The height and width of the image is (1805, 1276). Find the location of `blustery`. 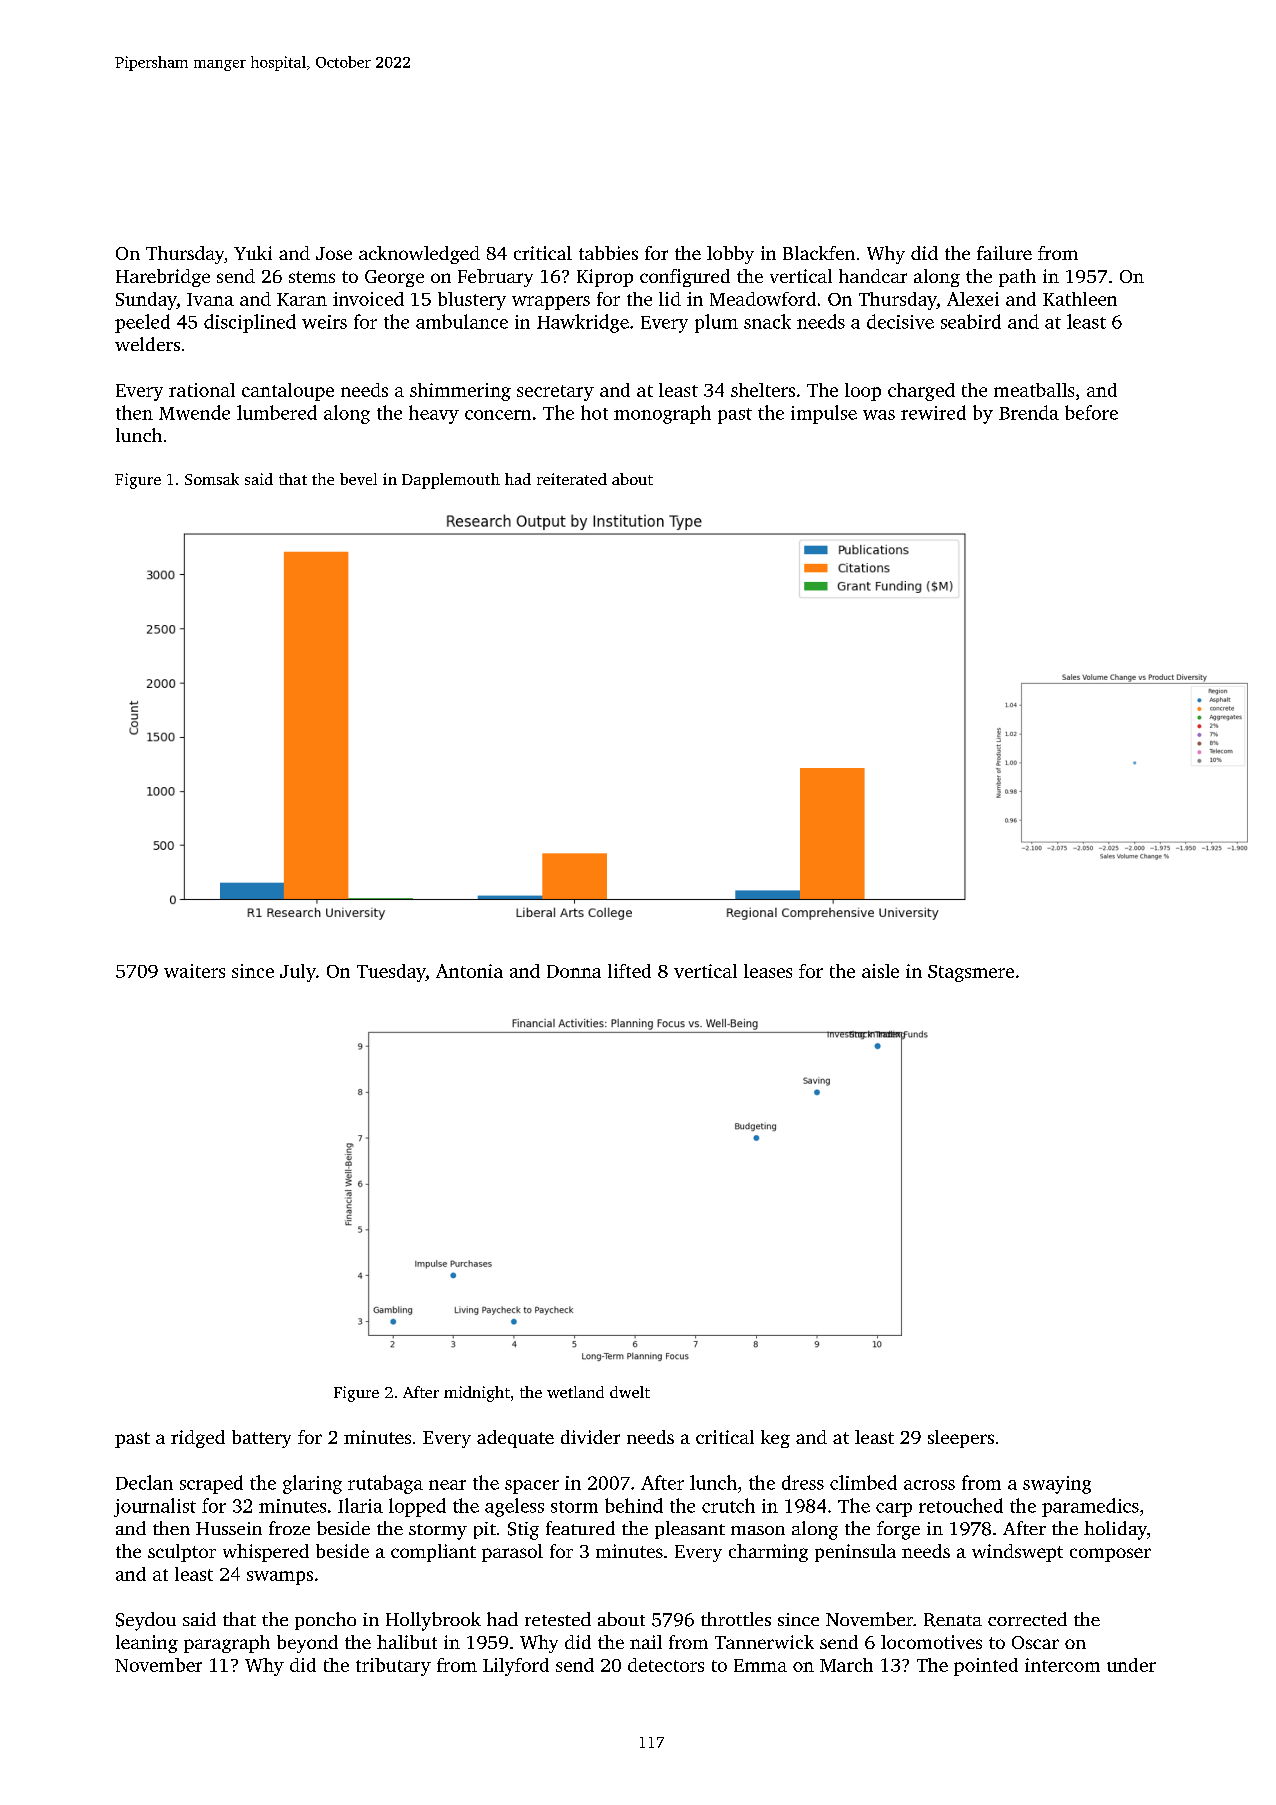

blustery is located at coordinates (472, 301).
